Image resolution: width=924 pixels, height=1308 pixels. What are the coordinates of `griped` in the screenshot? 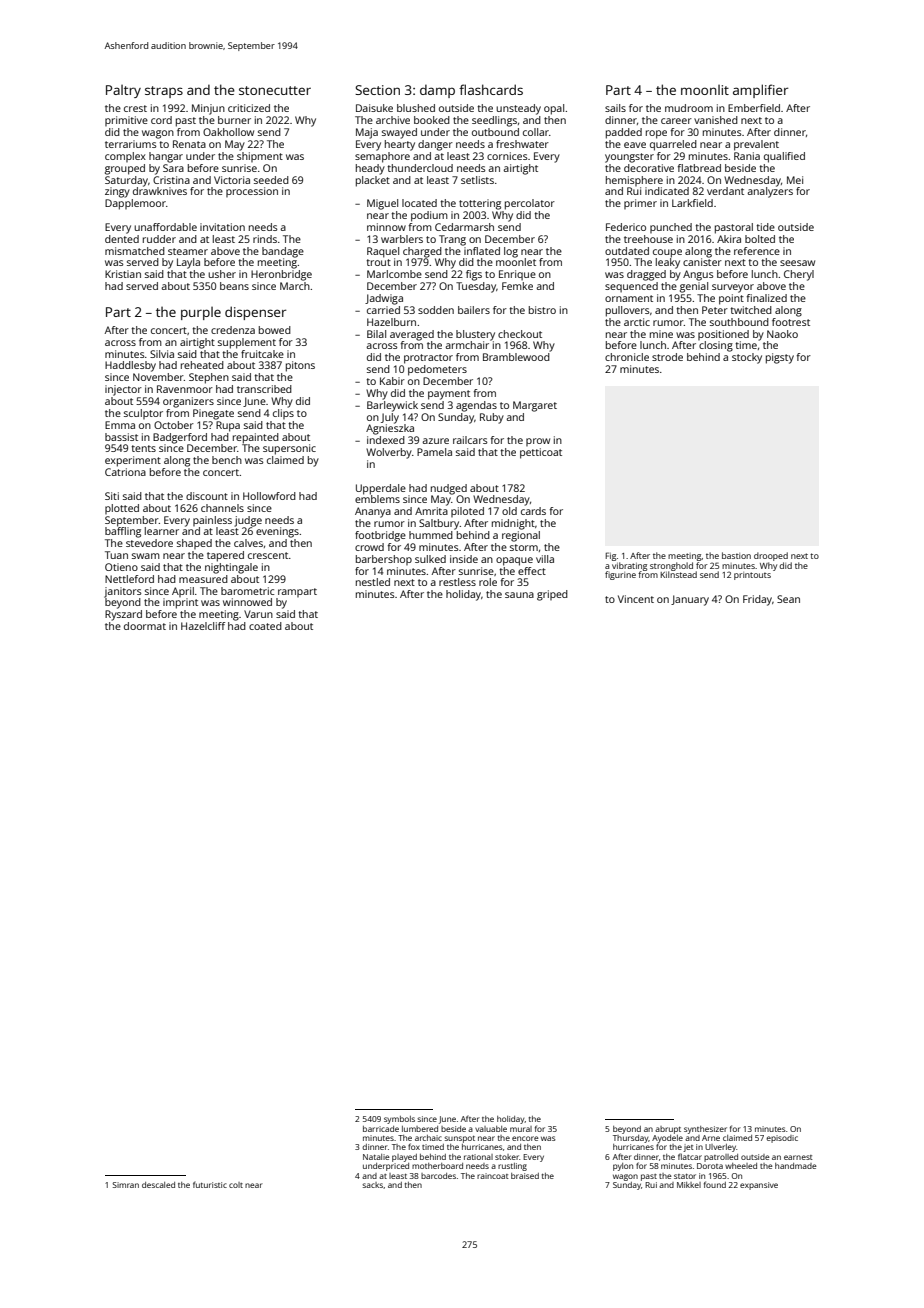 It's located at (552, 595).
